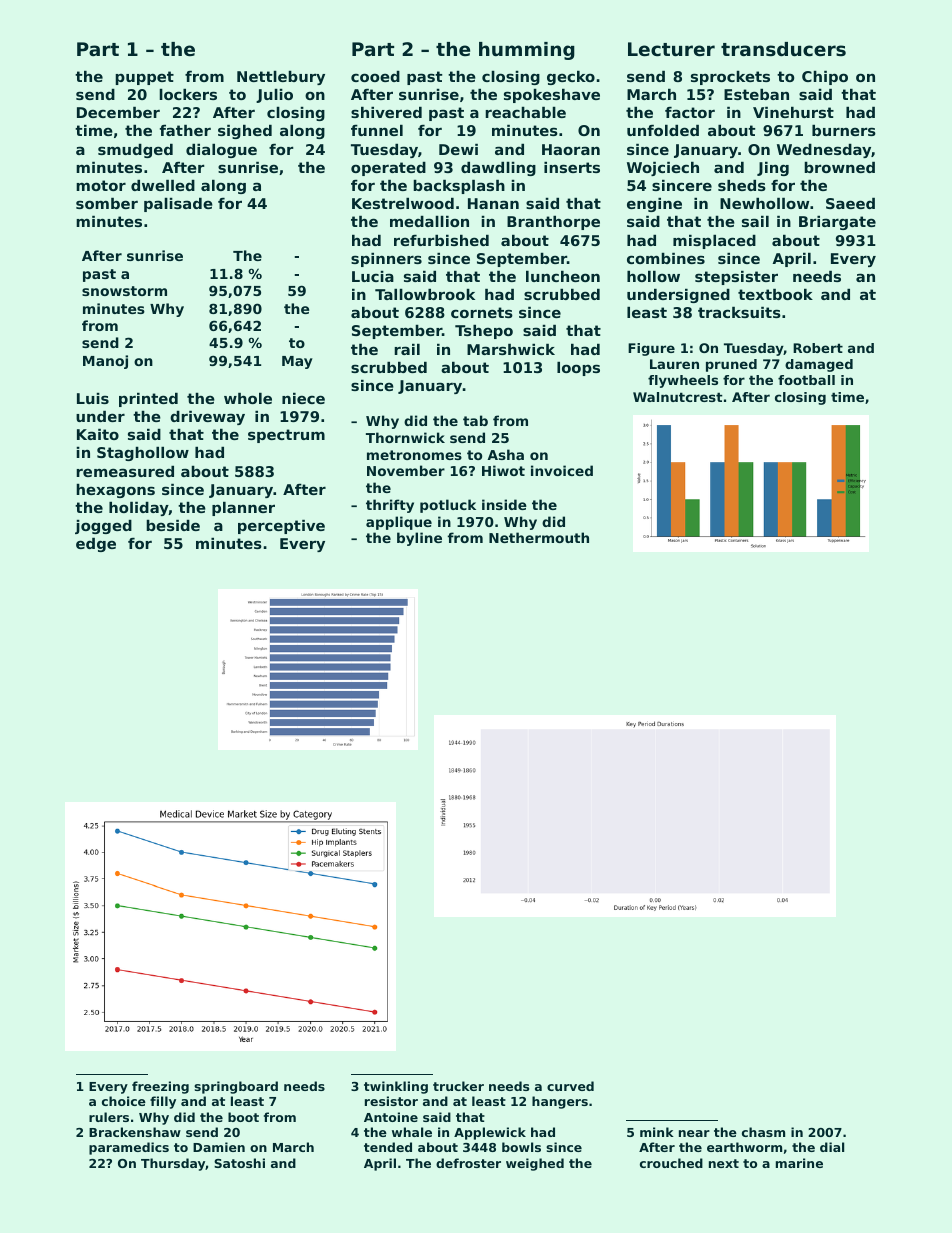 This document has height=1233, width=952. I want to click on trucker, so click(458, 1086).
